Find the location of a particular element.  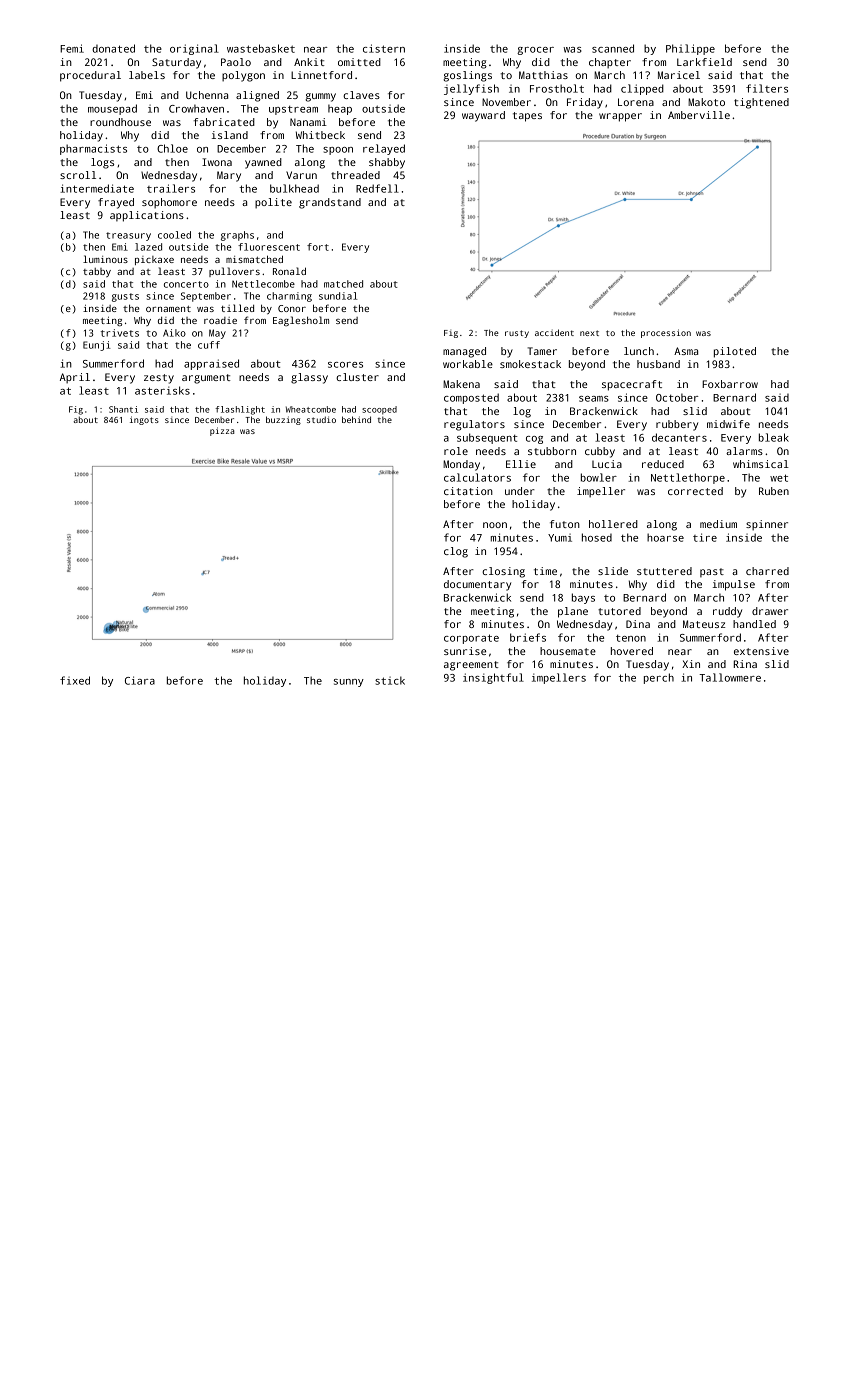

managed is located at coordinates (464, 352).
